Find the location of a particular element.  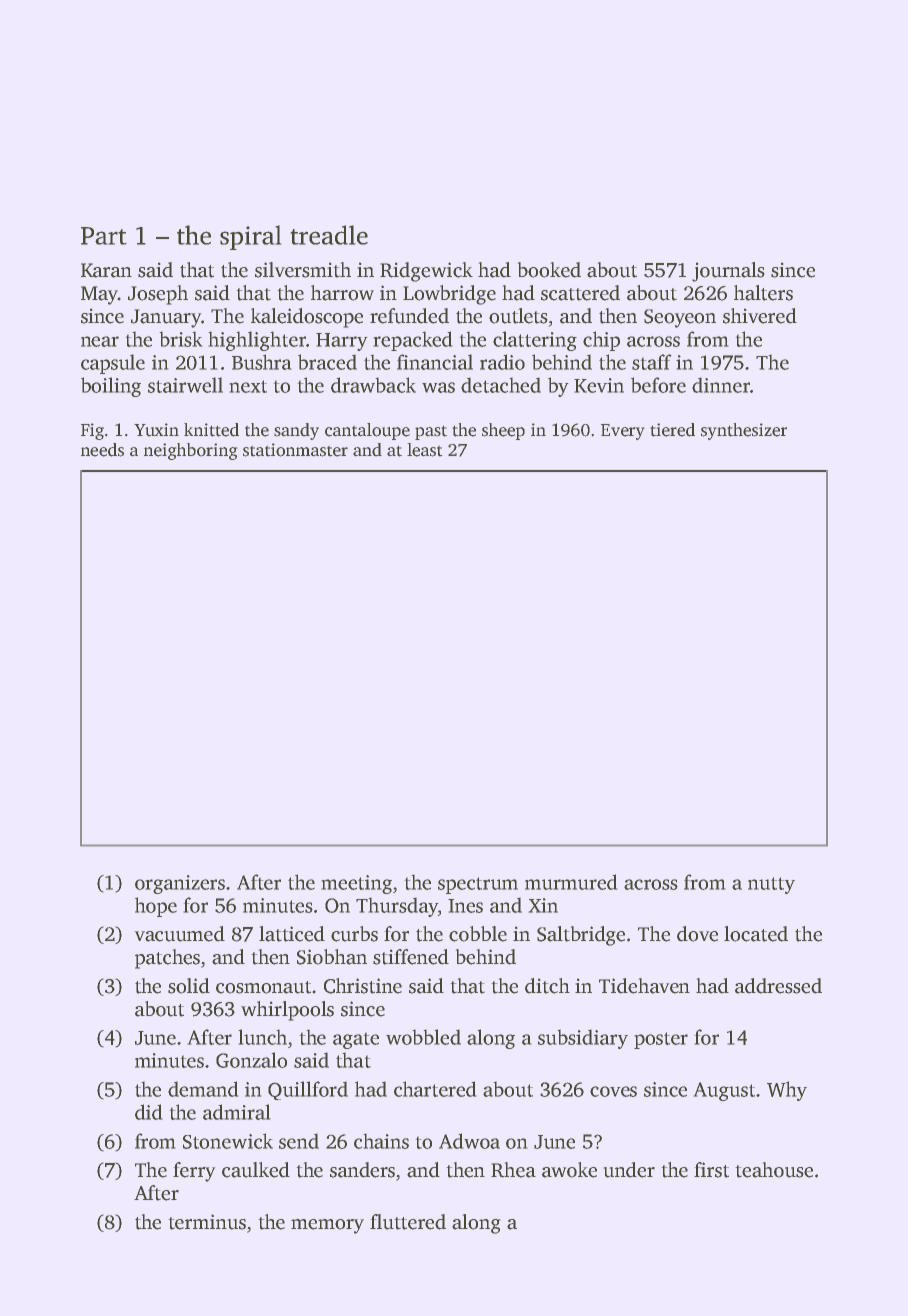

murmured is located at coordinates (571, 882).
